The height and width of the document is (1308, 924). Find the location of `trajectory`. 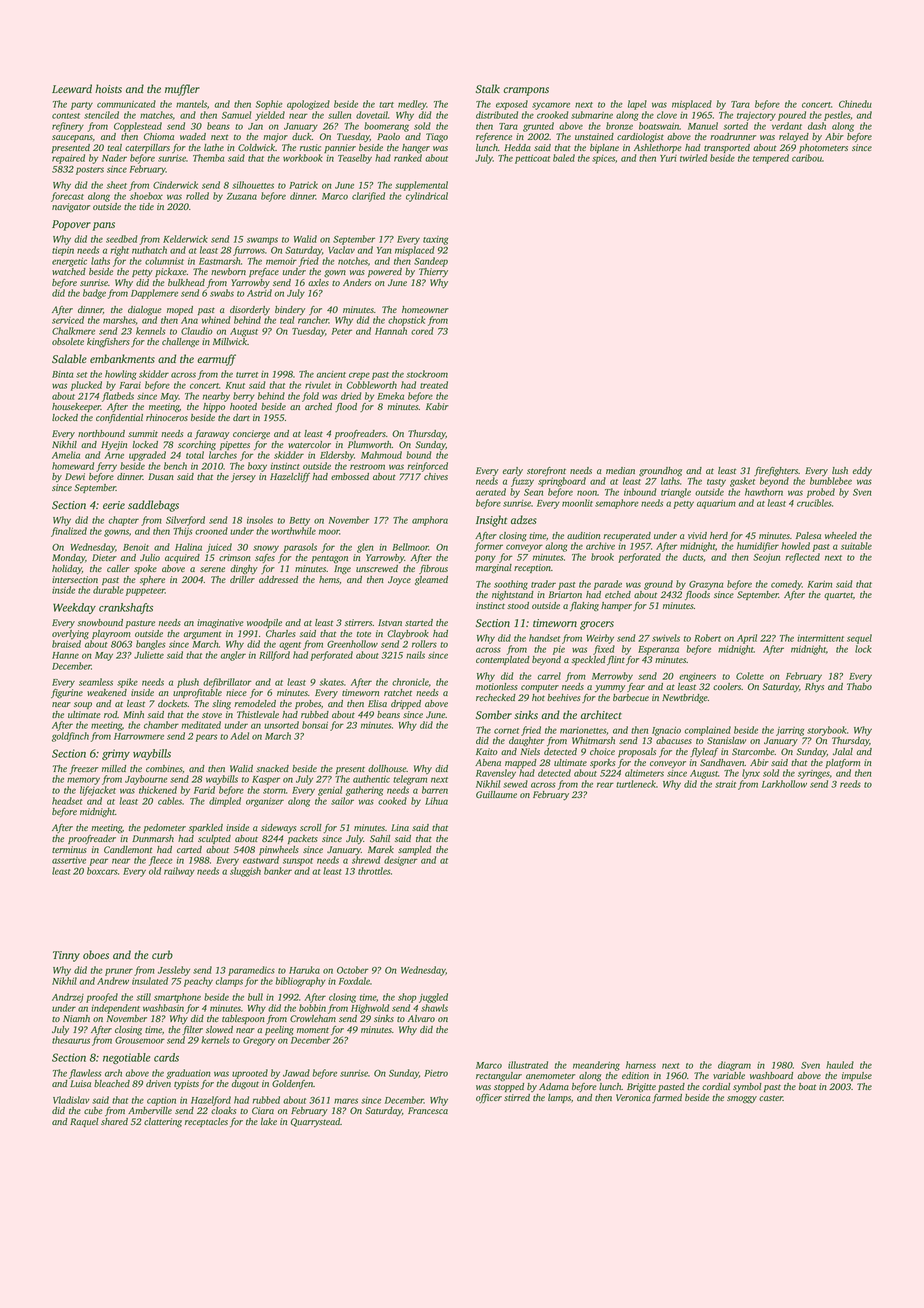

trajectory is located at coordinates (756, 116).
